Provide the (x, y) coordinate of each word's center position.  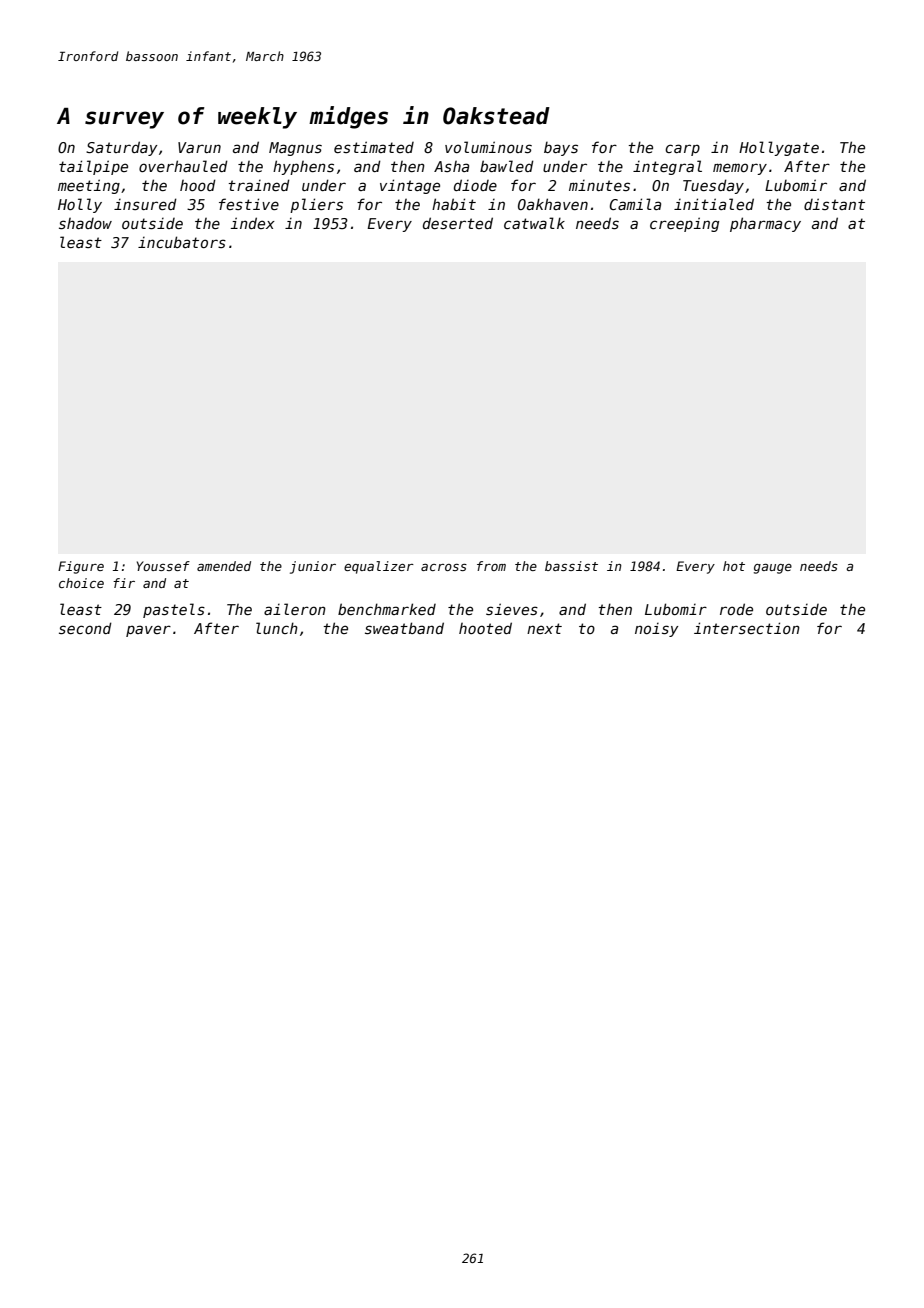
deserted (458, 223)
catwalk (534, 223)
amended (224, 566)
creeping (684, 224)
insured (145, 204)
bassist (571, 566)
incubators (182, 242)
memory (740, 169)
